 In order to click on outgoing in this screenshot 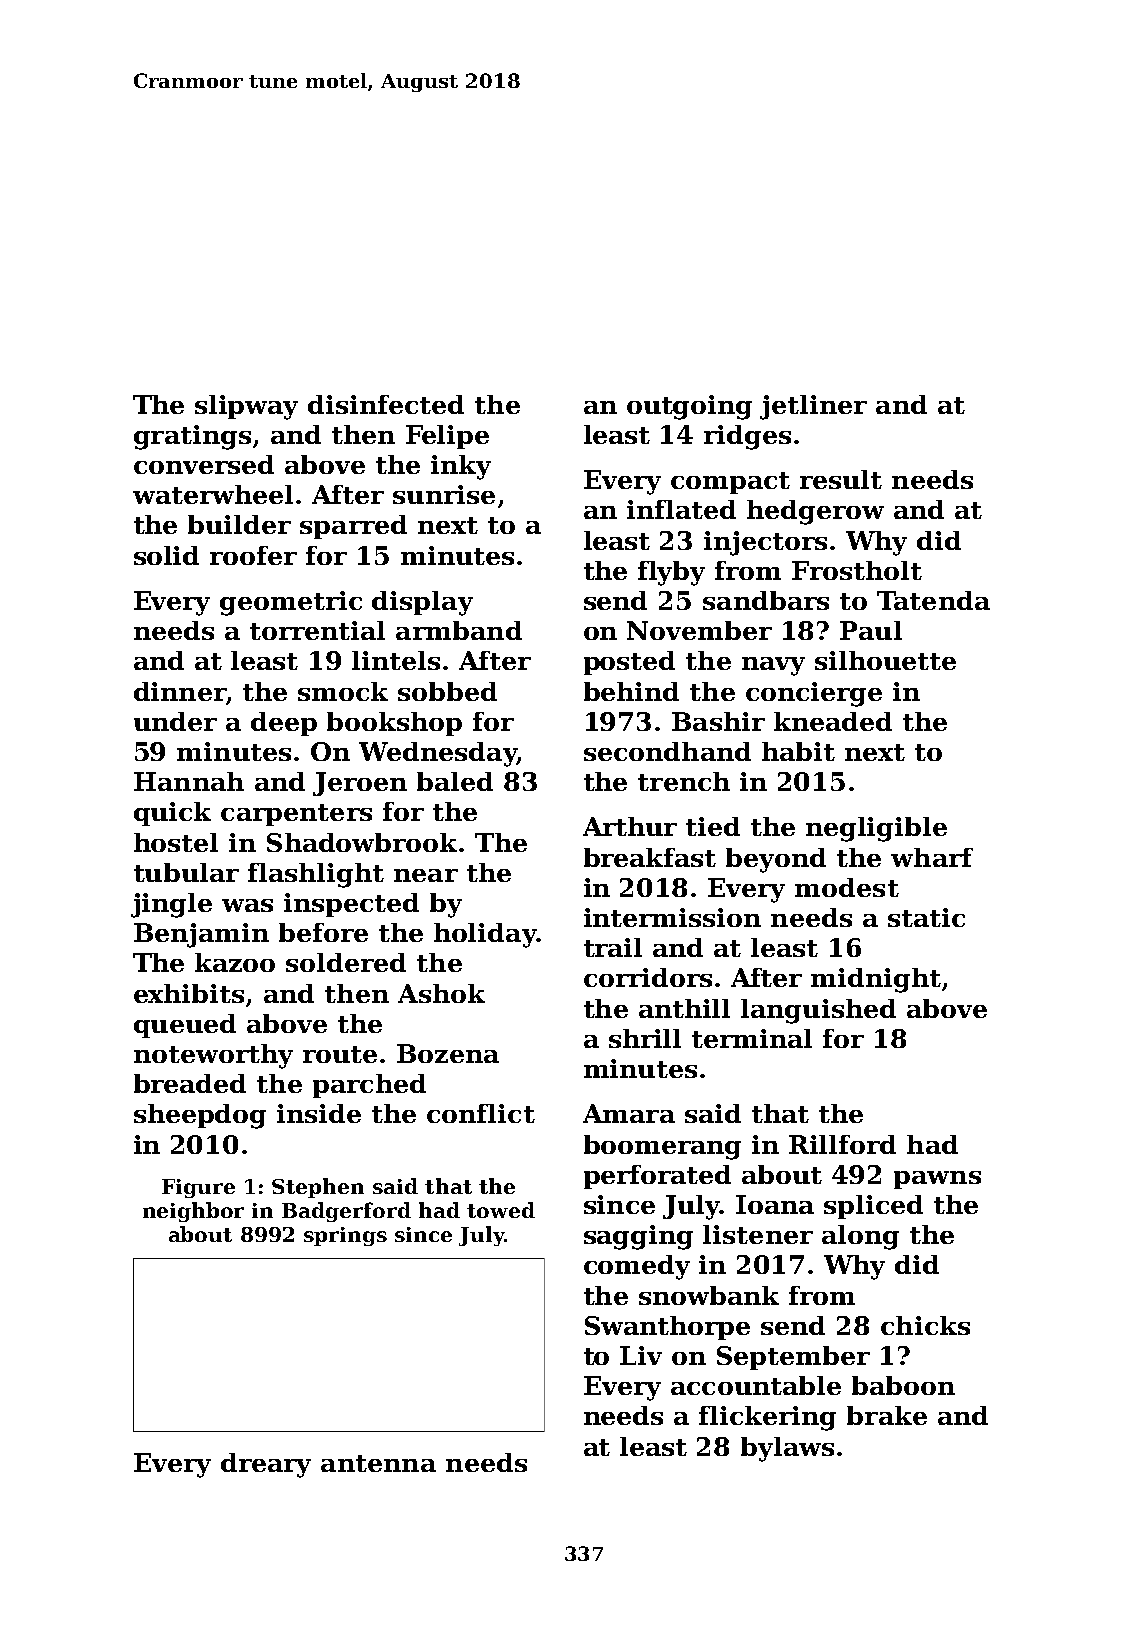, I will do `click(689, 407)`.
